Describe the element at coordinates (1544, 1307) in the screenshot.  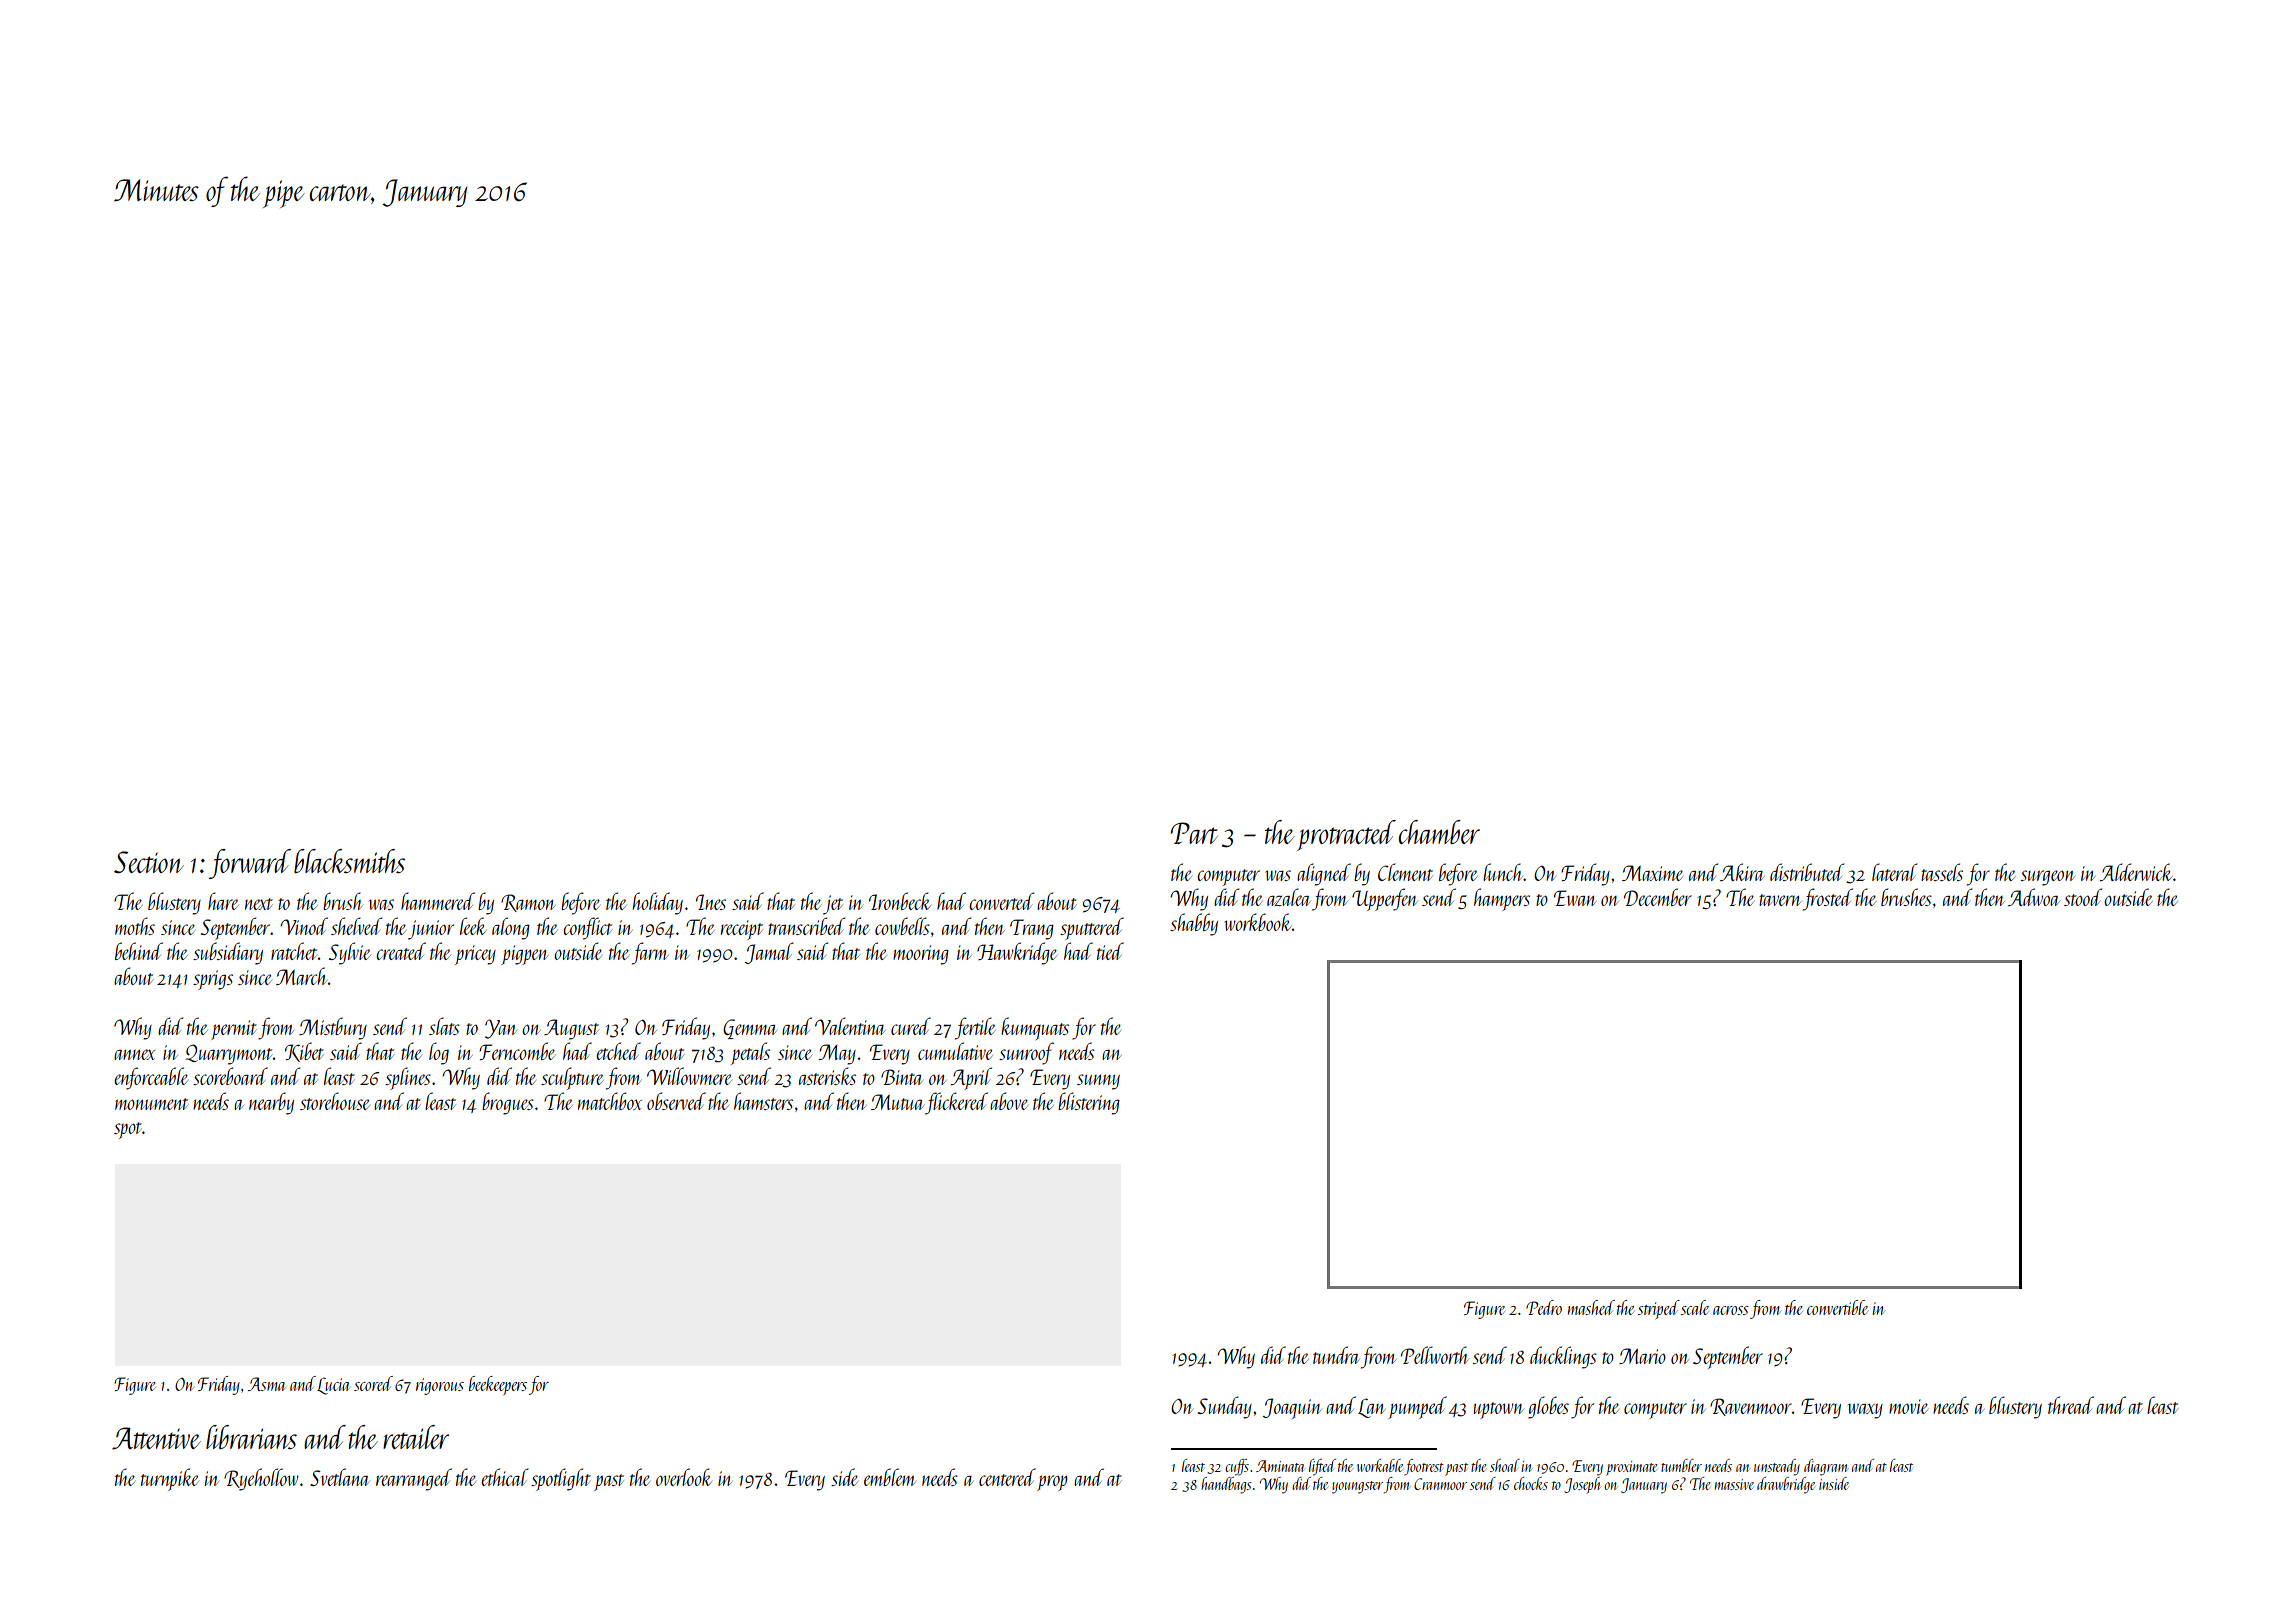
I see `Pedro` at that location.
